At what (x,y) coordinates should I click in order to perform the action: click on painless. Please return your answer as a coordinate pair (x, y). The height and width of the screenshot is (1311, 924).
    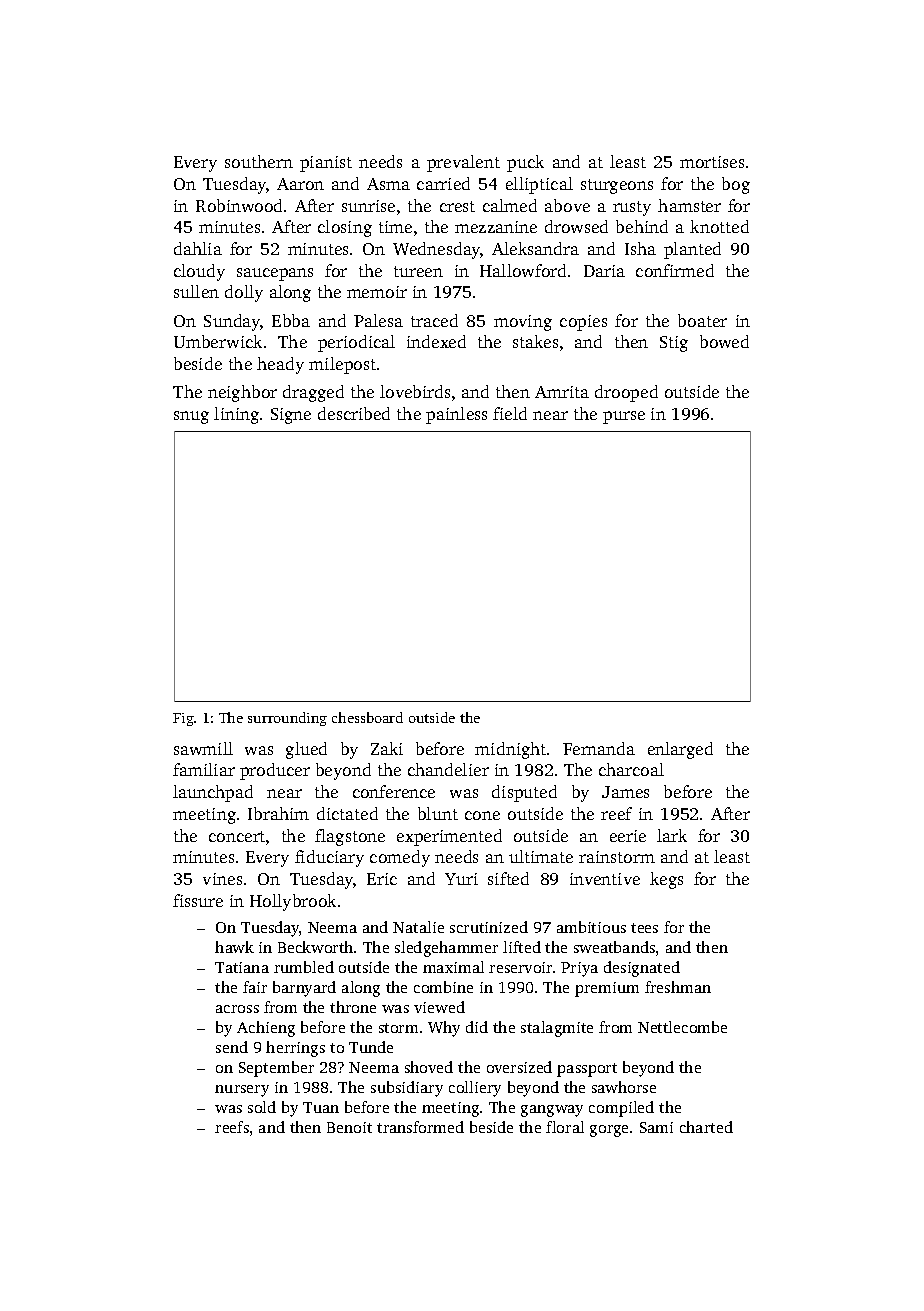
    Looking at the image, I should click on (456, 415).
